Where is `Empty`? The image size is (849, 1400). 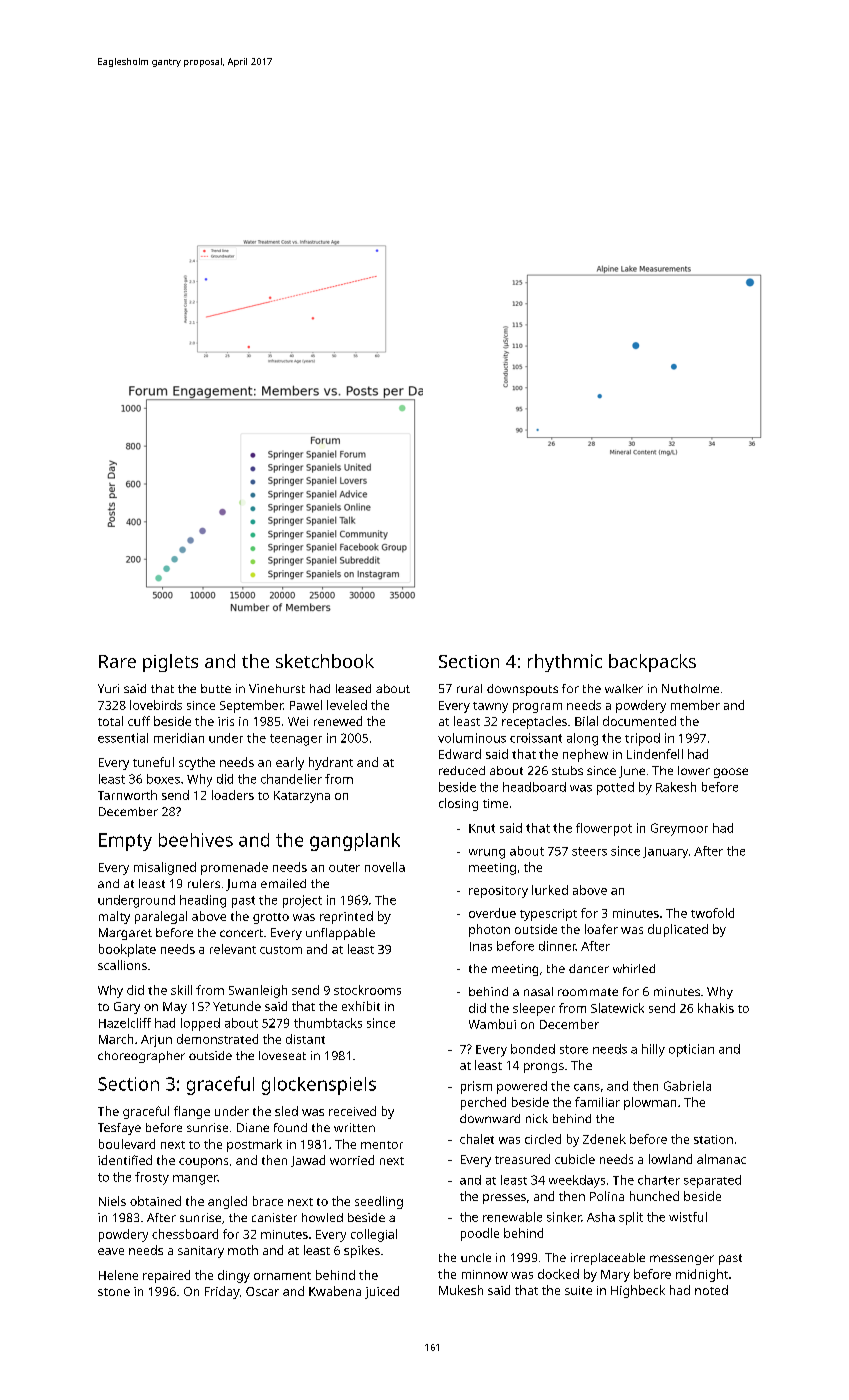 Empty is located at coordinates (125, 842).
